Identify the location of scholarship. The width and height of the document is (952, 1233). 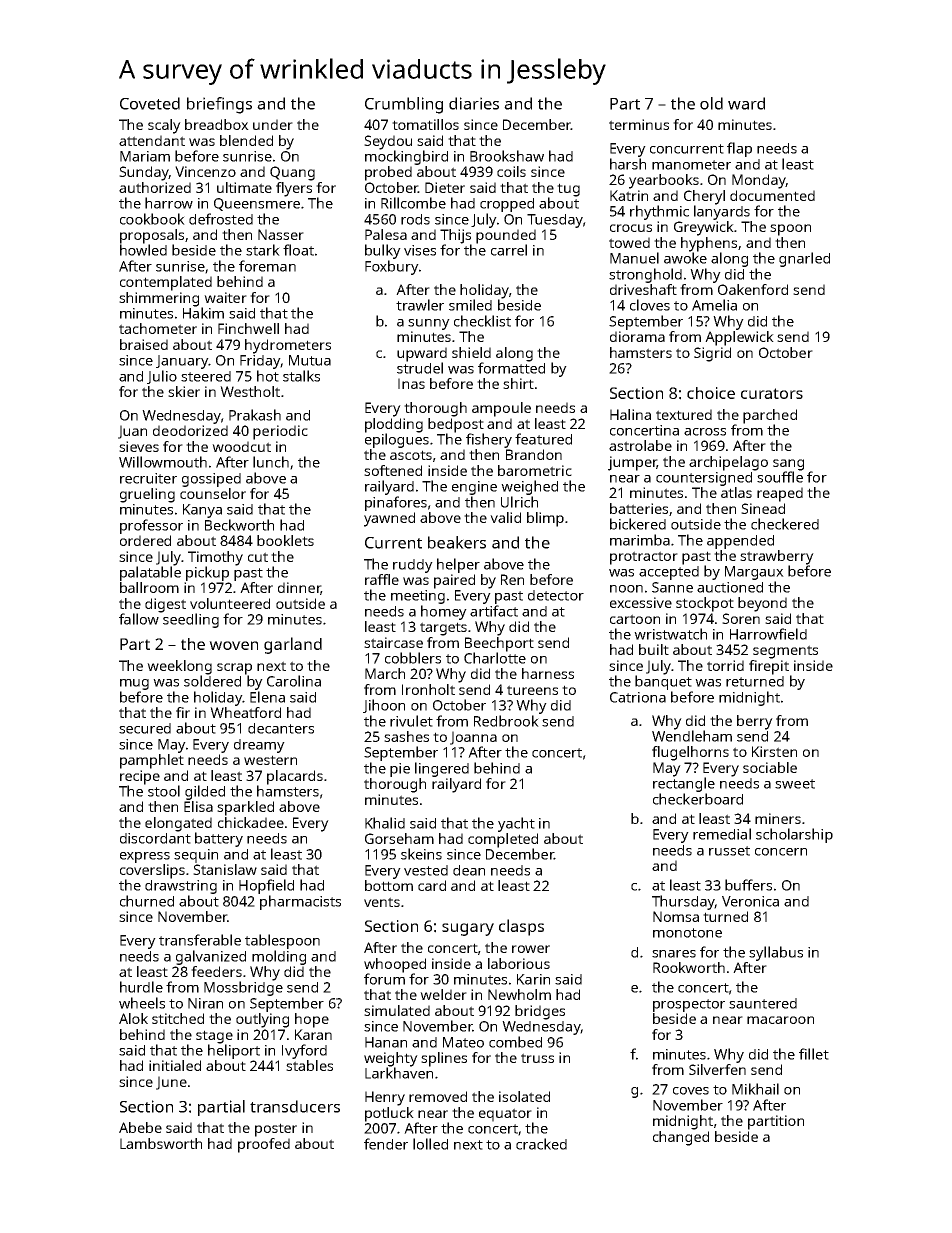
(794, 835).
